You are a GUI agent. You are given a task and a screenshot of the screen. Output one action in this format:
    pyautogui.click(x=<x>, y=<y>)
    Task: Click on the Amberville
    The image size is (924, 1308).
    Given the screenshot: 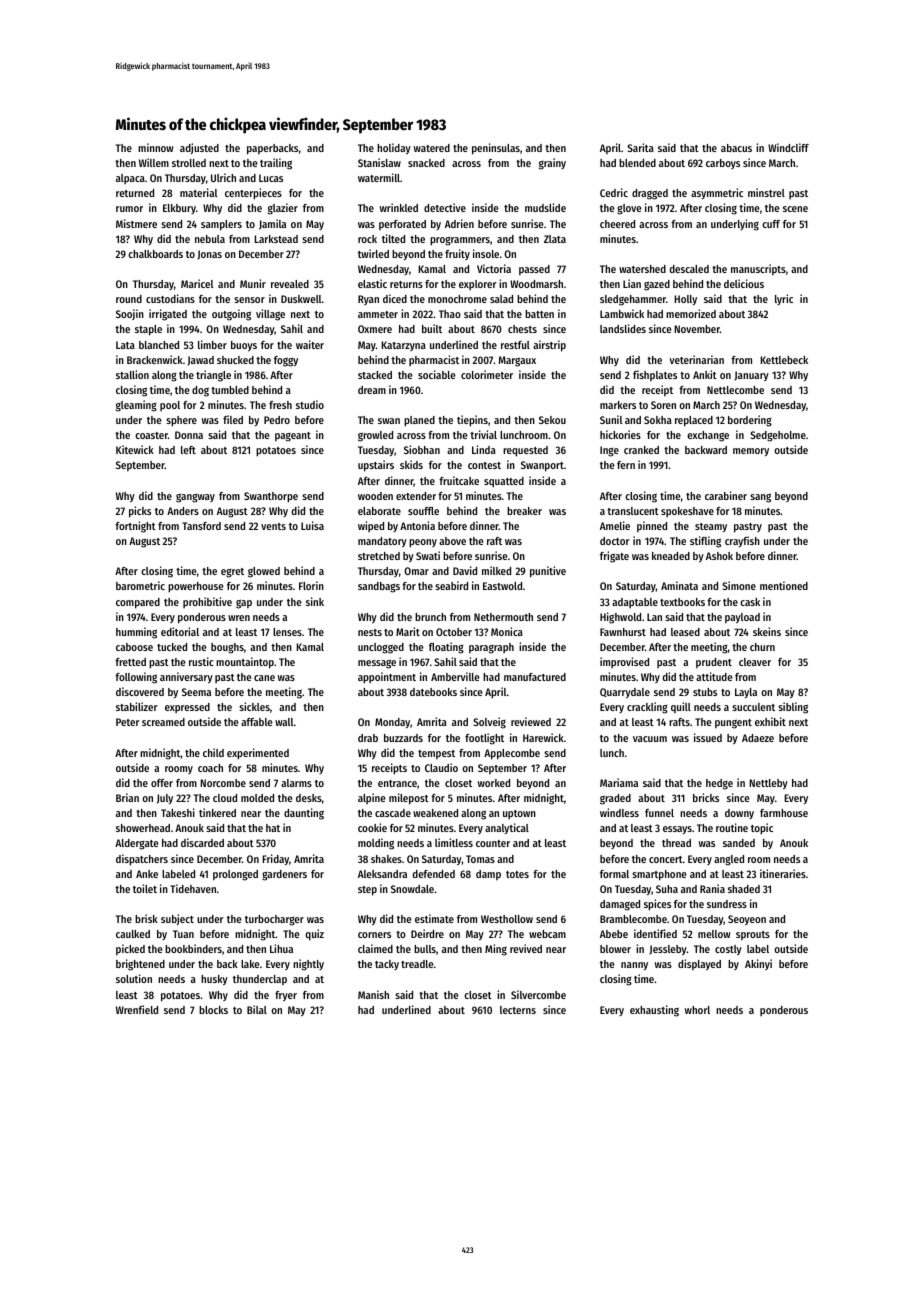 What is the action you would take?
    pyautogui.click(x=455, y=676)
